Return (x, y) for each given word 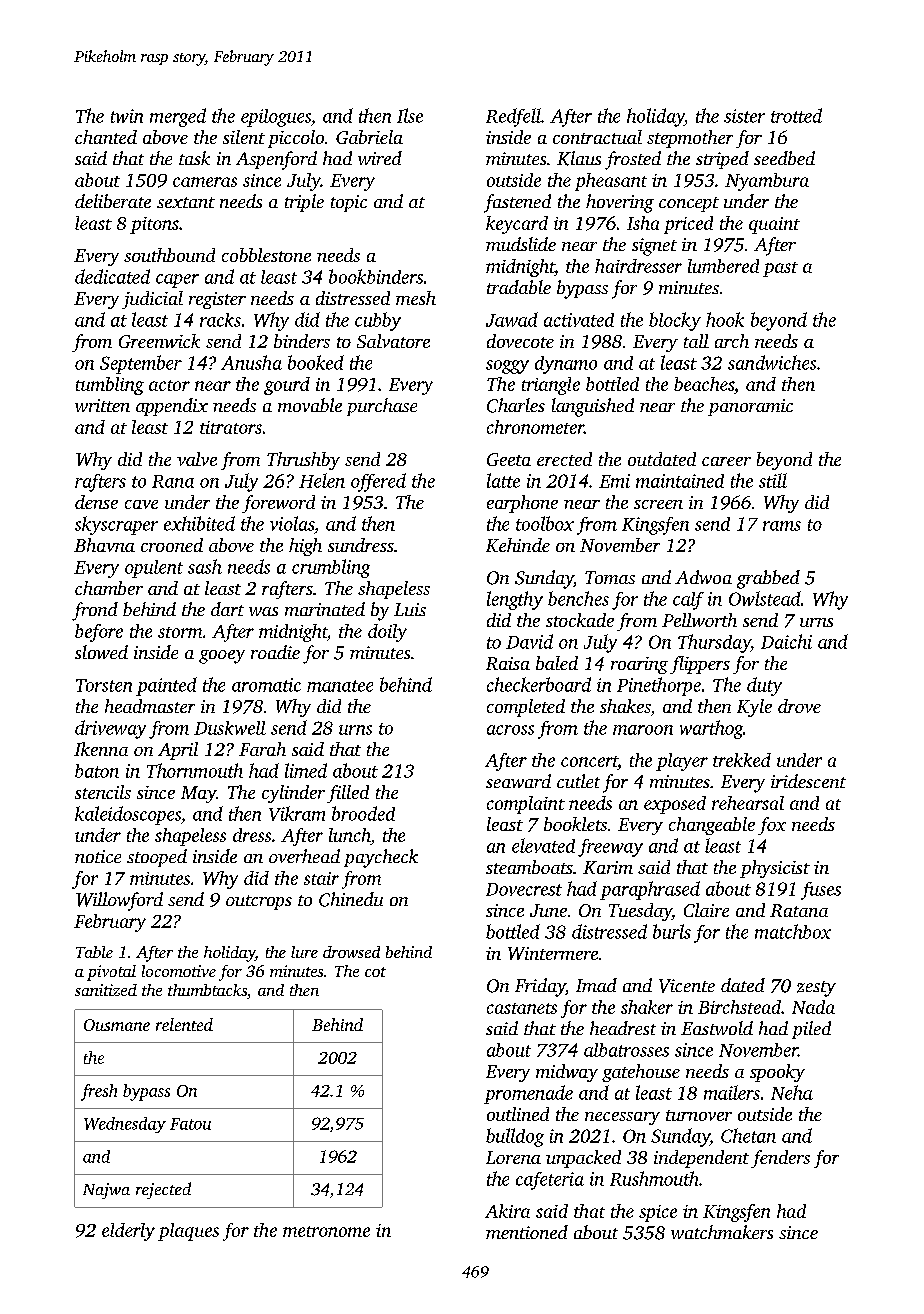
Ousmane (117, 1025)
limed (306, 770)
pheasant (611, 182)
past (780, 269)
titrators (231, 427)
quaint (774, 225)
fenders (780, 1159)
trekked (742, 760)
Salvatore (393, 341)
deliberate (113, 201)
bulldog (515, 1137)
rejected (163, 1190)
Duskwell (230, 728)
